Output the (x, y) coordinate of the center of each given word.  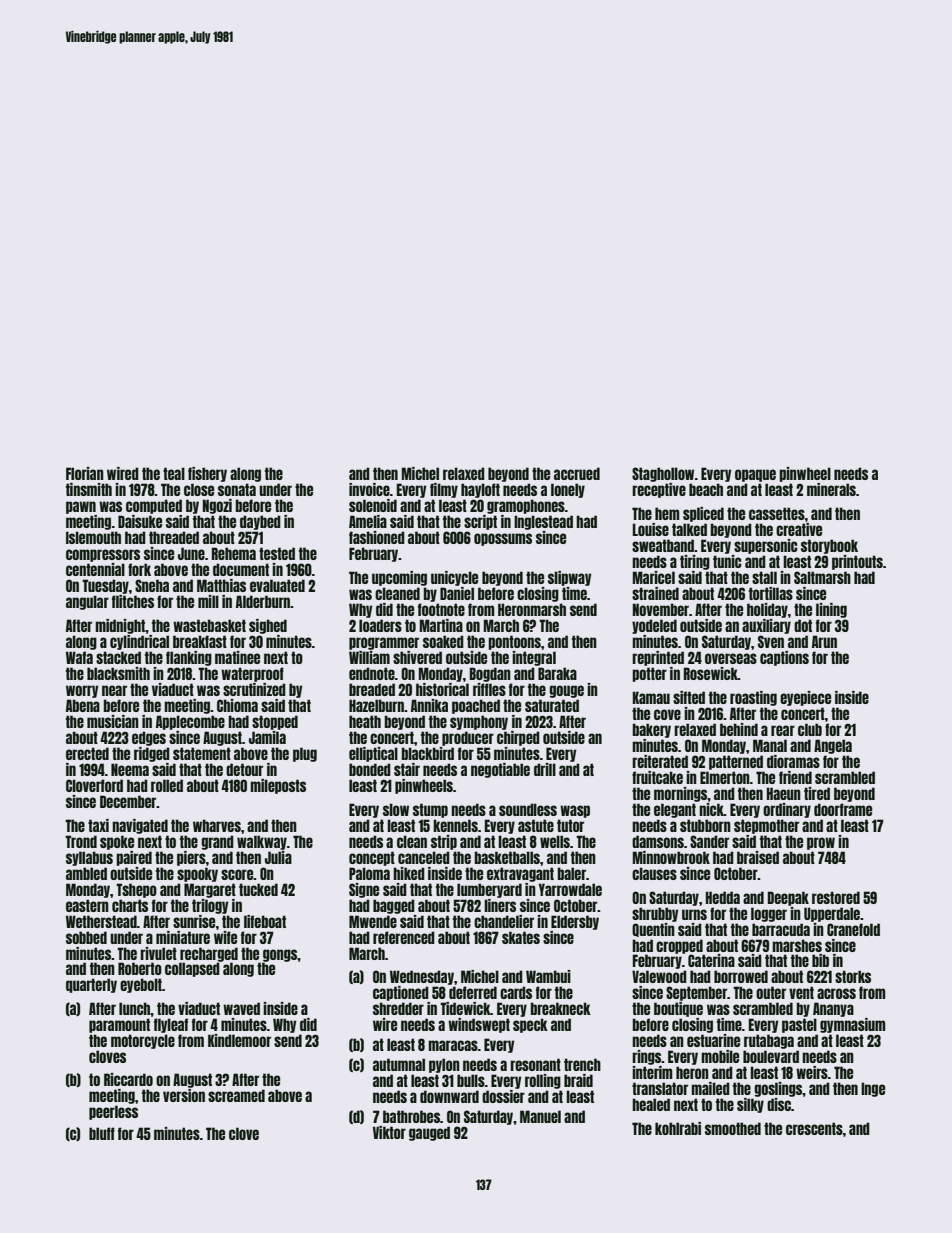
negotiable (500, 770)
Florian (85, 473)
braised (758, 857)
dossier (503, 1096)
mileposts (278, 786)
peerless (113, 1112)
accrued (577, 473)
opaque (755, 475)
